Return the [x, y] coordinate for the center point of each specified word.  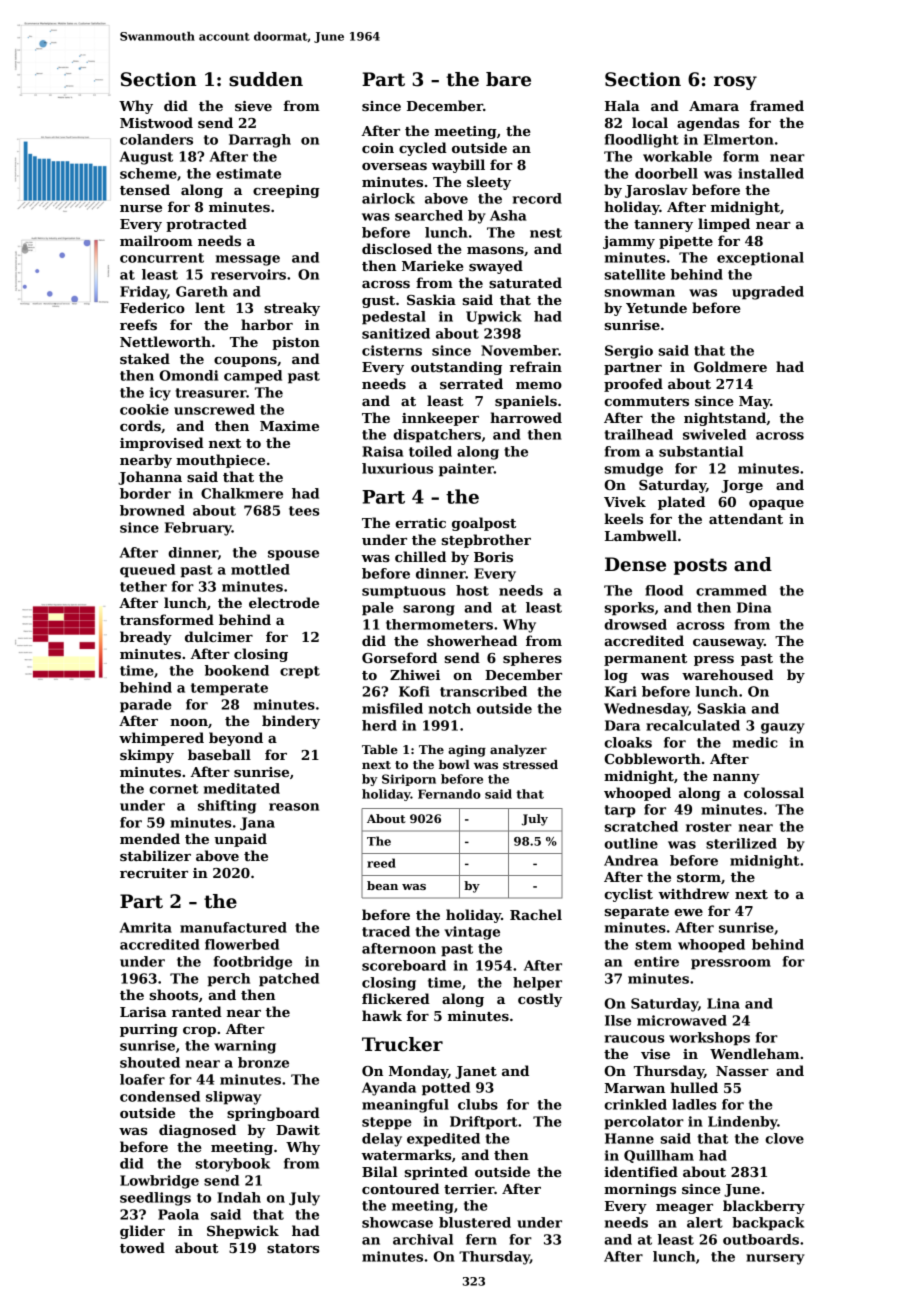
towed [142, 1247]
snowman [640, 293]
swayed [496, 267]
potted [446, 1089]
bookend [237, 670]
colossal [774, 792]
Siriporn [409, 780]
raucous [634, 1039]
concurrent [162, 258]
